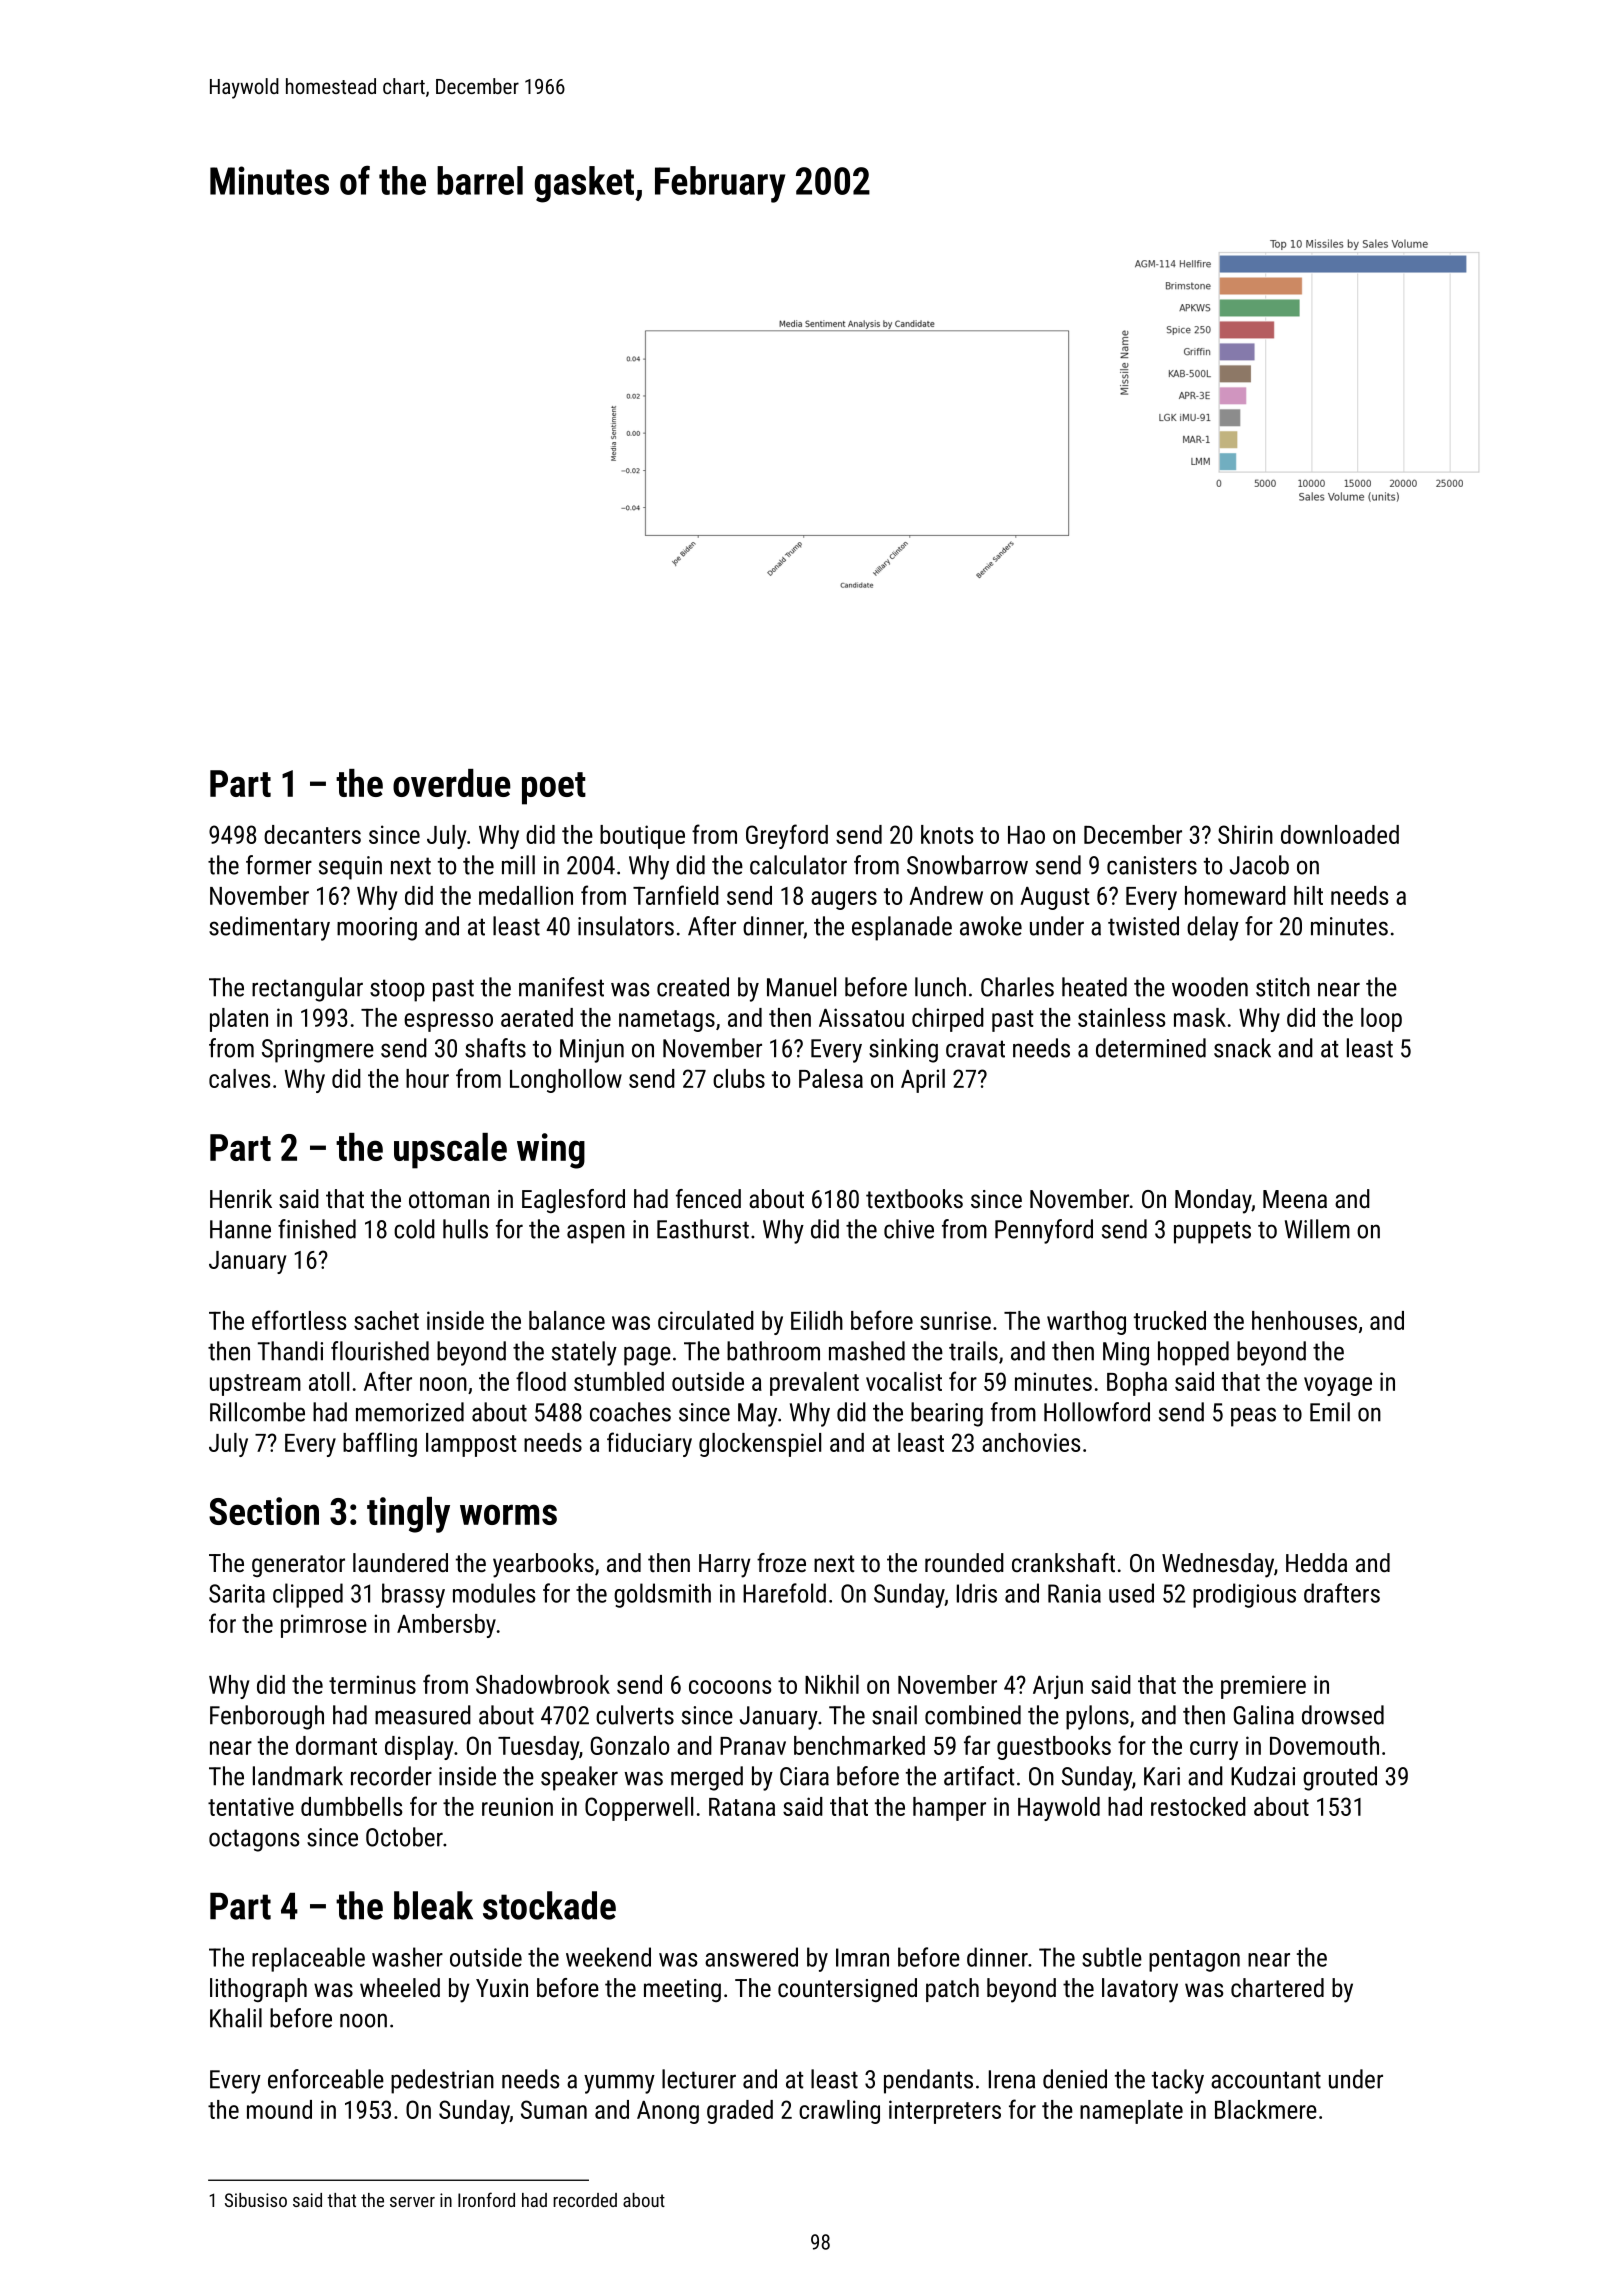 The image size is (1620, 2292). I want to click on Hollowford, so click(1097, 1412).
